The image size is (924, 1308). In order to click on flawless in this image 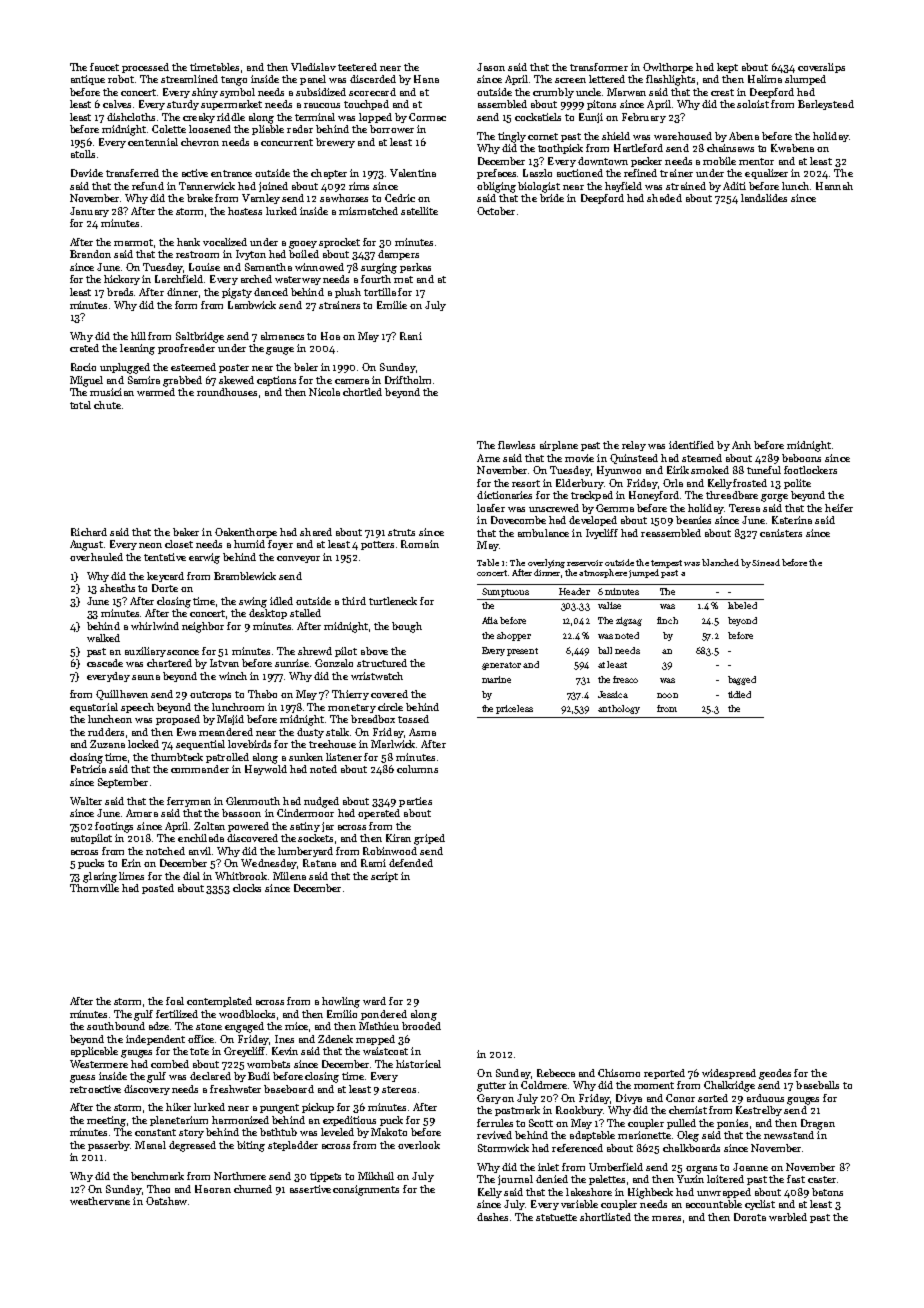, I will do `click(516, 445)`.
